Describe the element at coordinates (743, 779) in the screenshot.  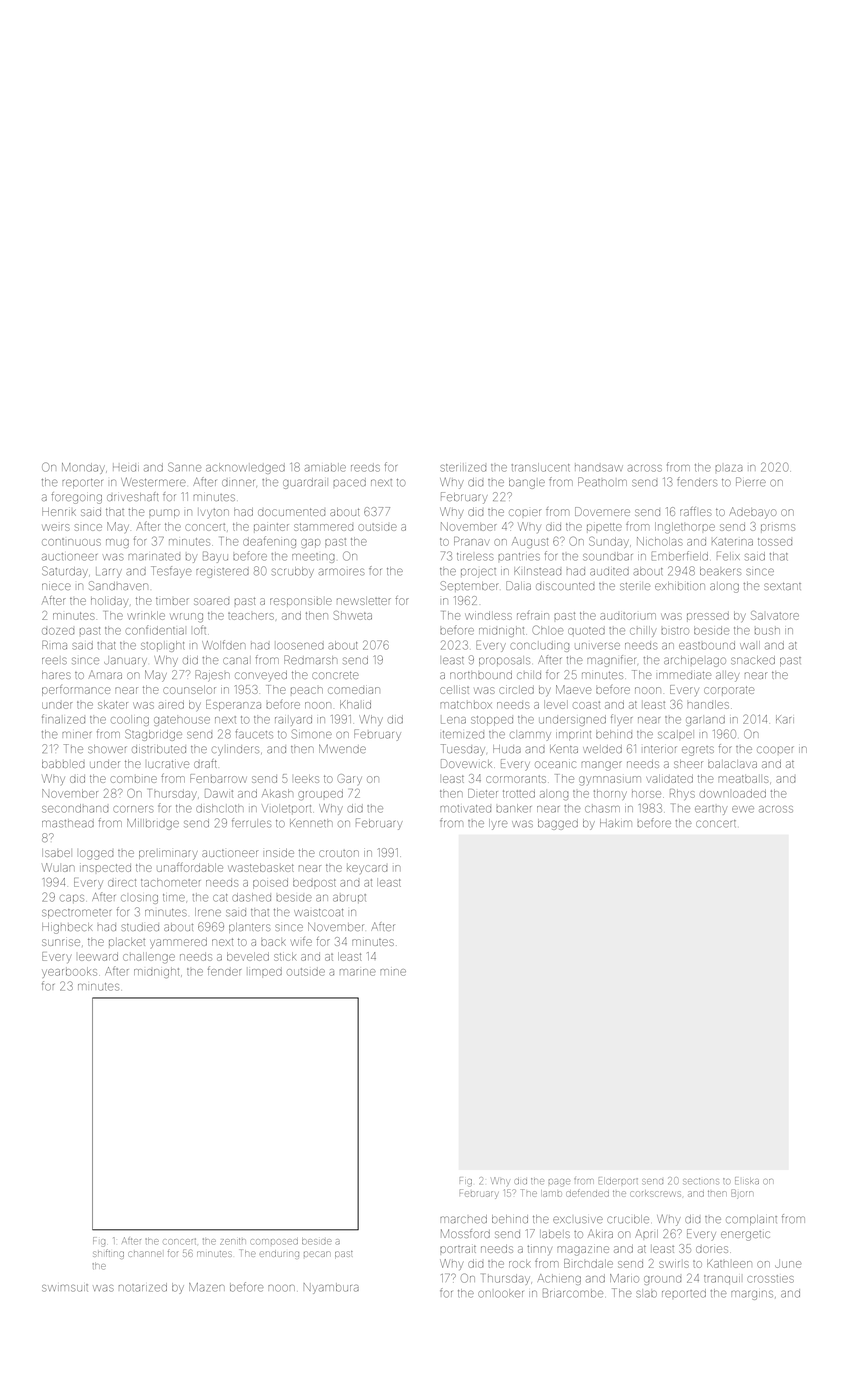
I see `meatballs` at that location.
